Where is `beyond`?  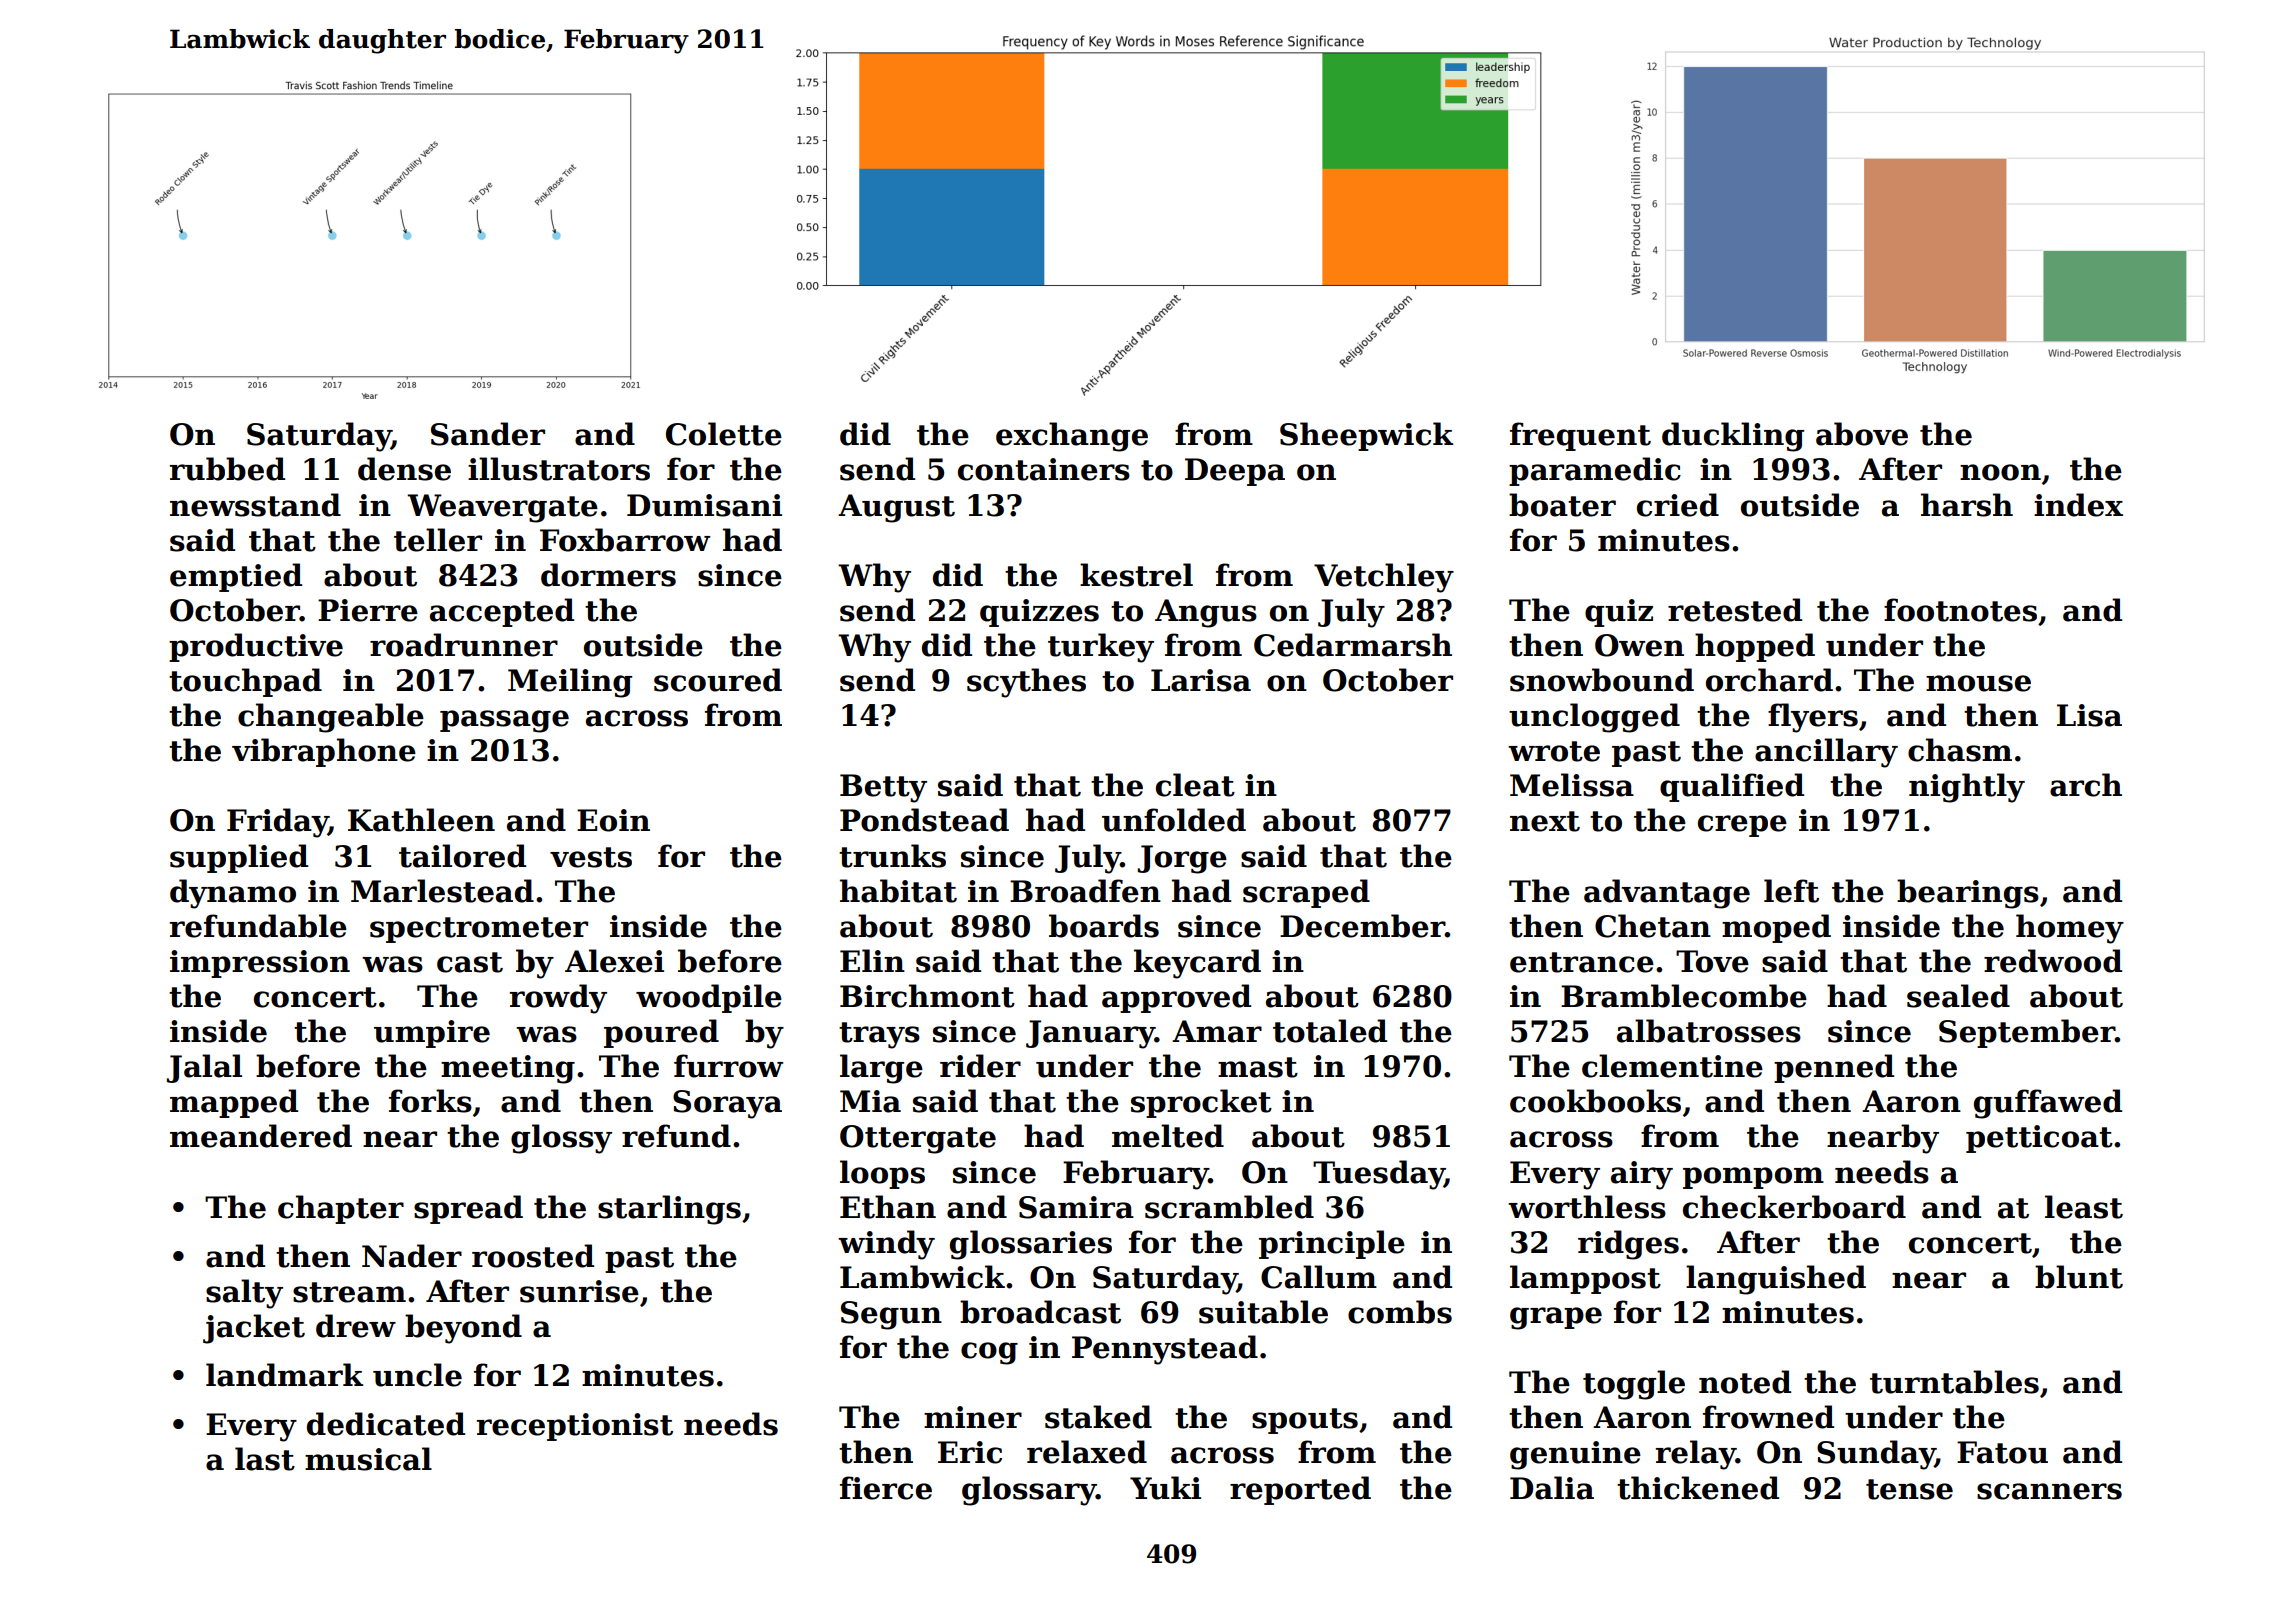
beyond is located at coordinates (463, 1329).
